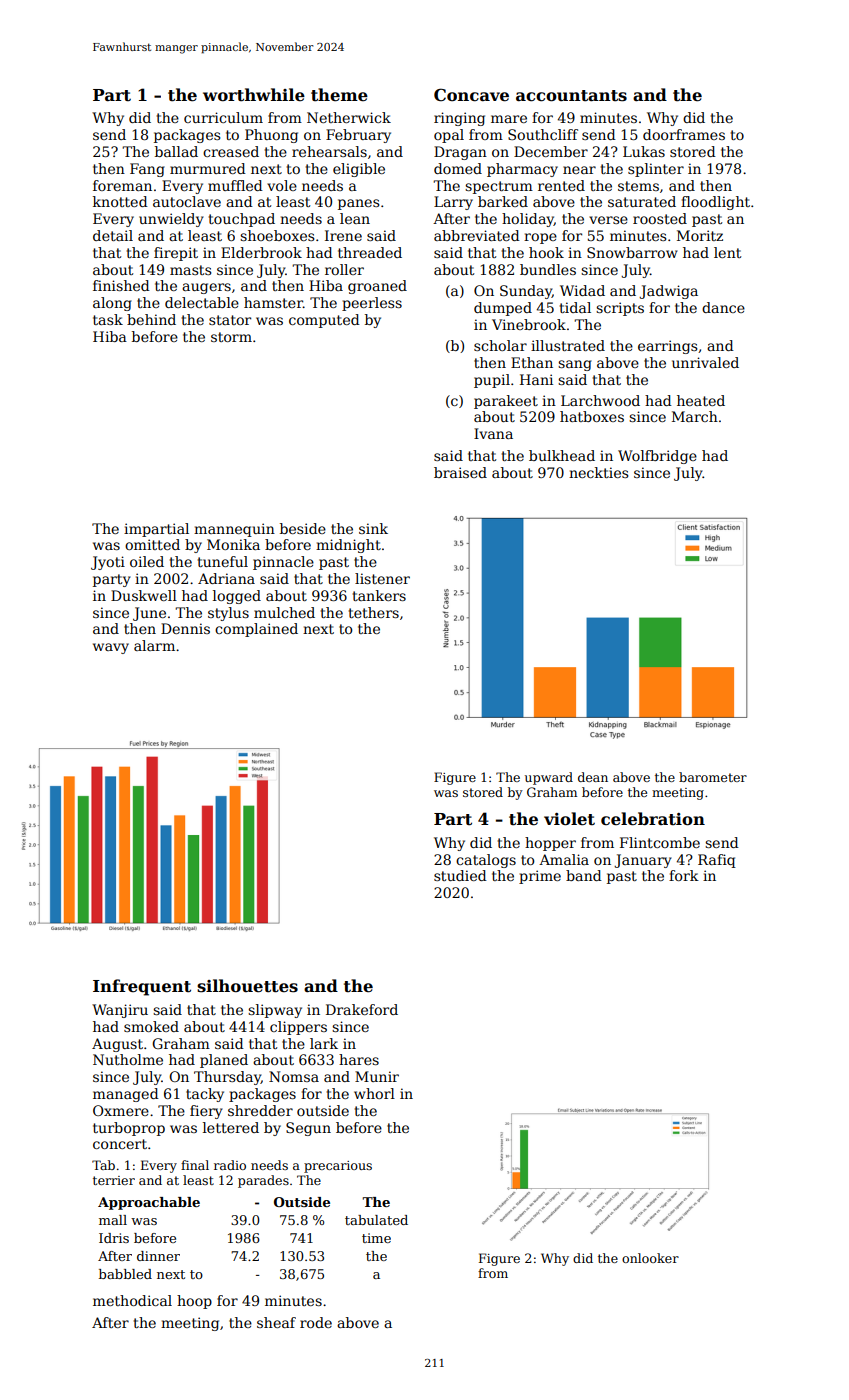 The height and width of the screenshot is (1400, 849). I want to click on prime, so click(540, 877).
